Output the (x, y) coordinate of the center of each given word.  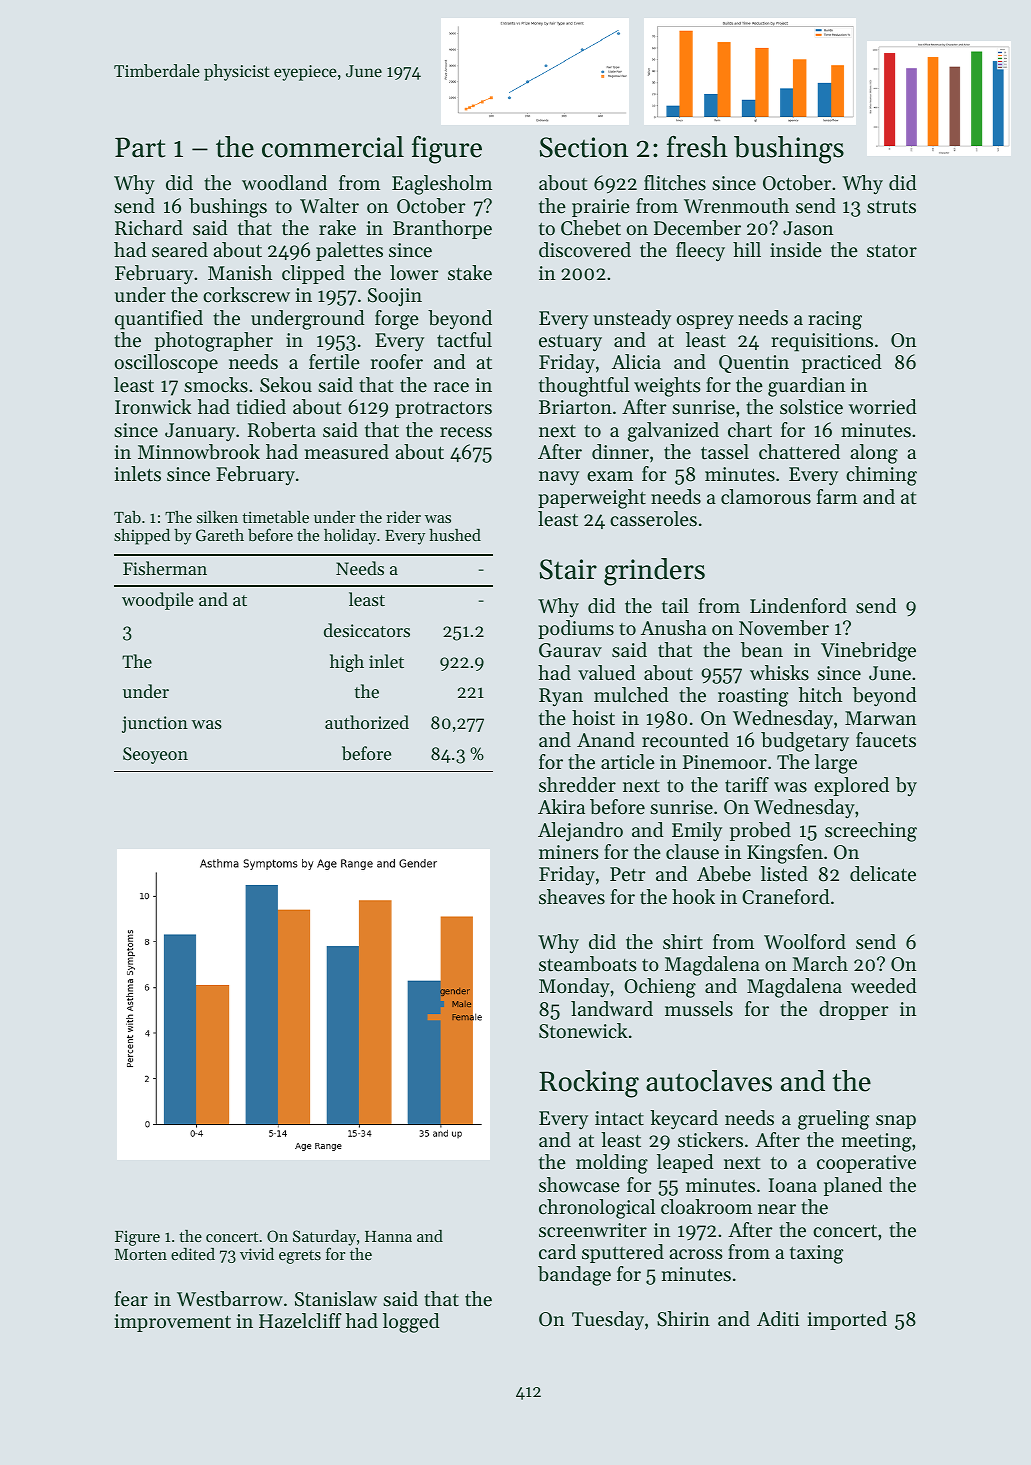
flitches (675, 183)
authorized (367, 722)
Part (140, 147)
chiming (881, 476)
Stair (568, 569)
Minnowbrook (199, 452)
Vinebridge (868, 652)
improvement (173, 1323)
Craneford (786, 897)
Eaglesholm (442, 185)
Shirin (683, 1319)
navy (559, 478)
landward (612, 1008)
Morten (141, 1254)
